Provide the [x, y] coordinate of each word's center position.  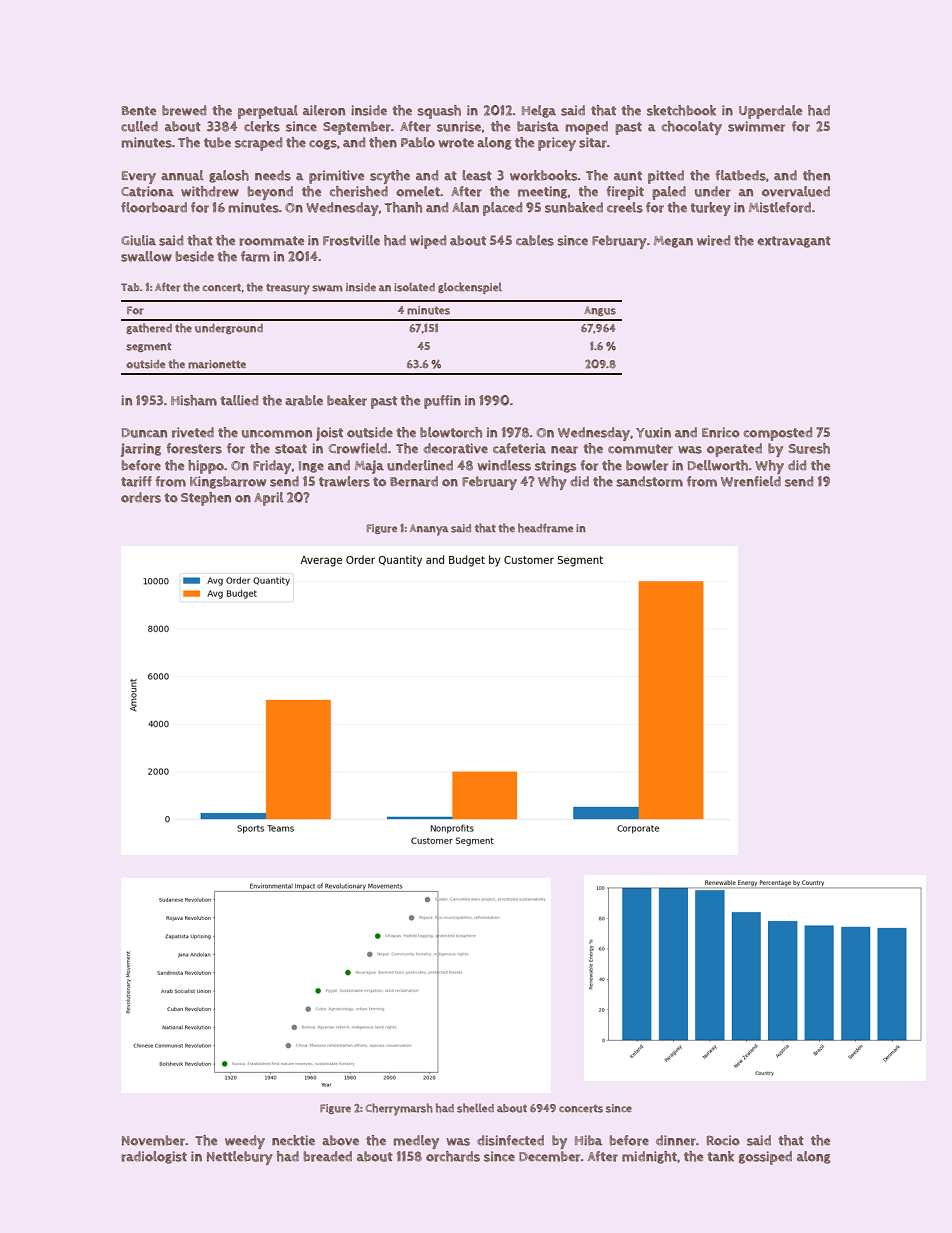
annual [182, 175]
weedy [245, 1142]
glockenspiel [470, 288]
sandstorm [649, 481]
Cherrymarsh [399, 1109]
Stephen [206, 499]
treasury [288, 289]
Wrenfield [751, 481]
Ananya [429, 530]
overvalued [796, 191]
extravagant [794, 242]
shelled [475, 1108]
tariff [136, 481]
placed [502, 209]
